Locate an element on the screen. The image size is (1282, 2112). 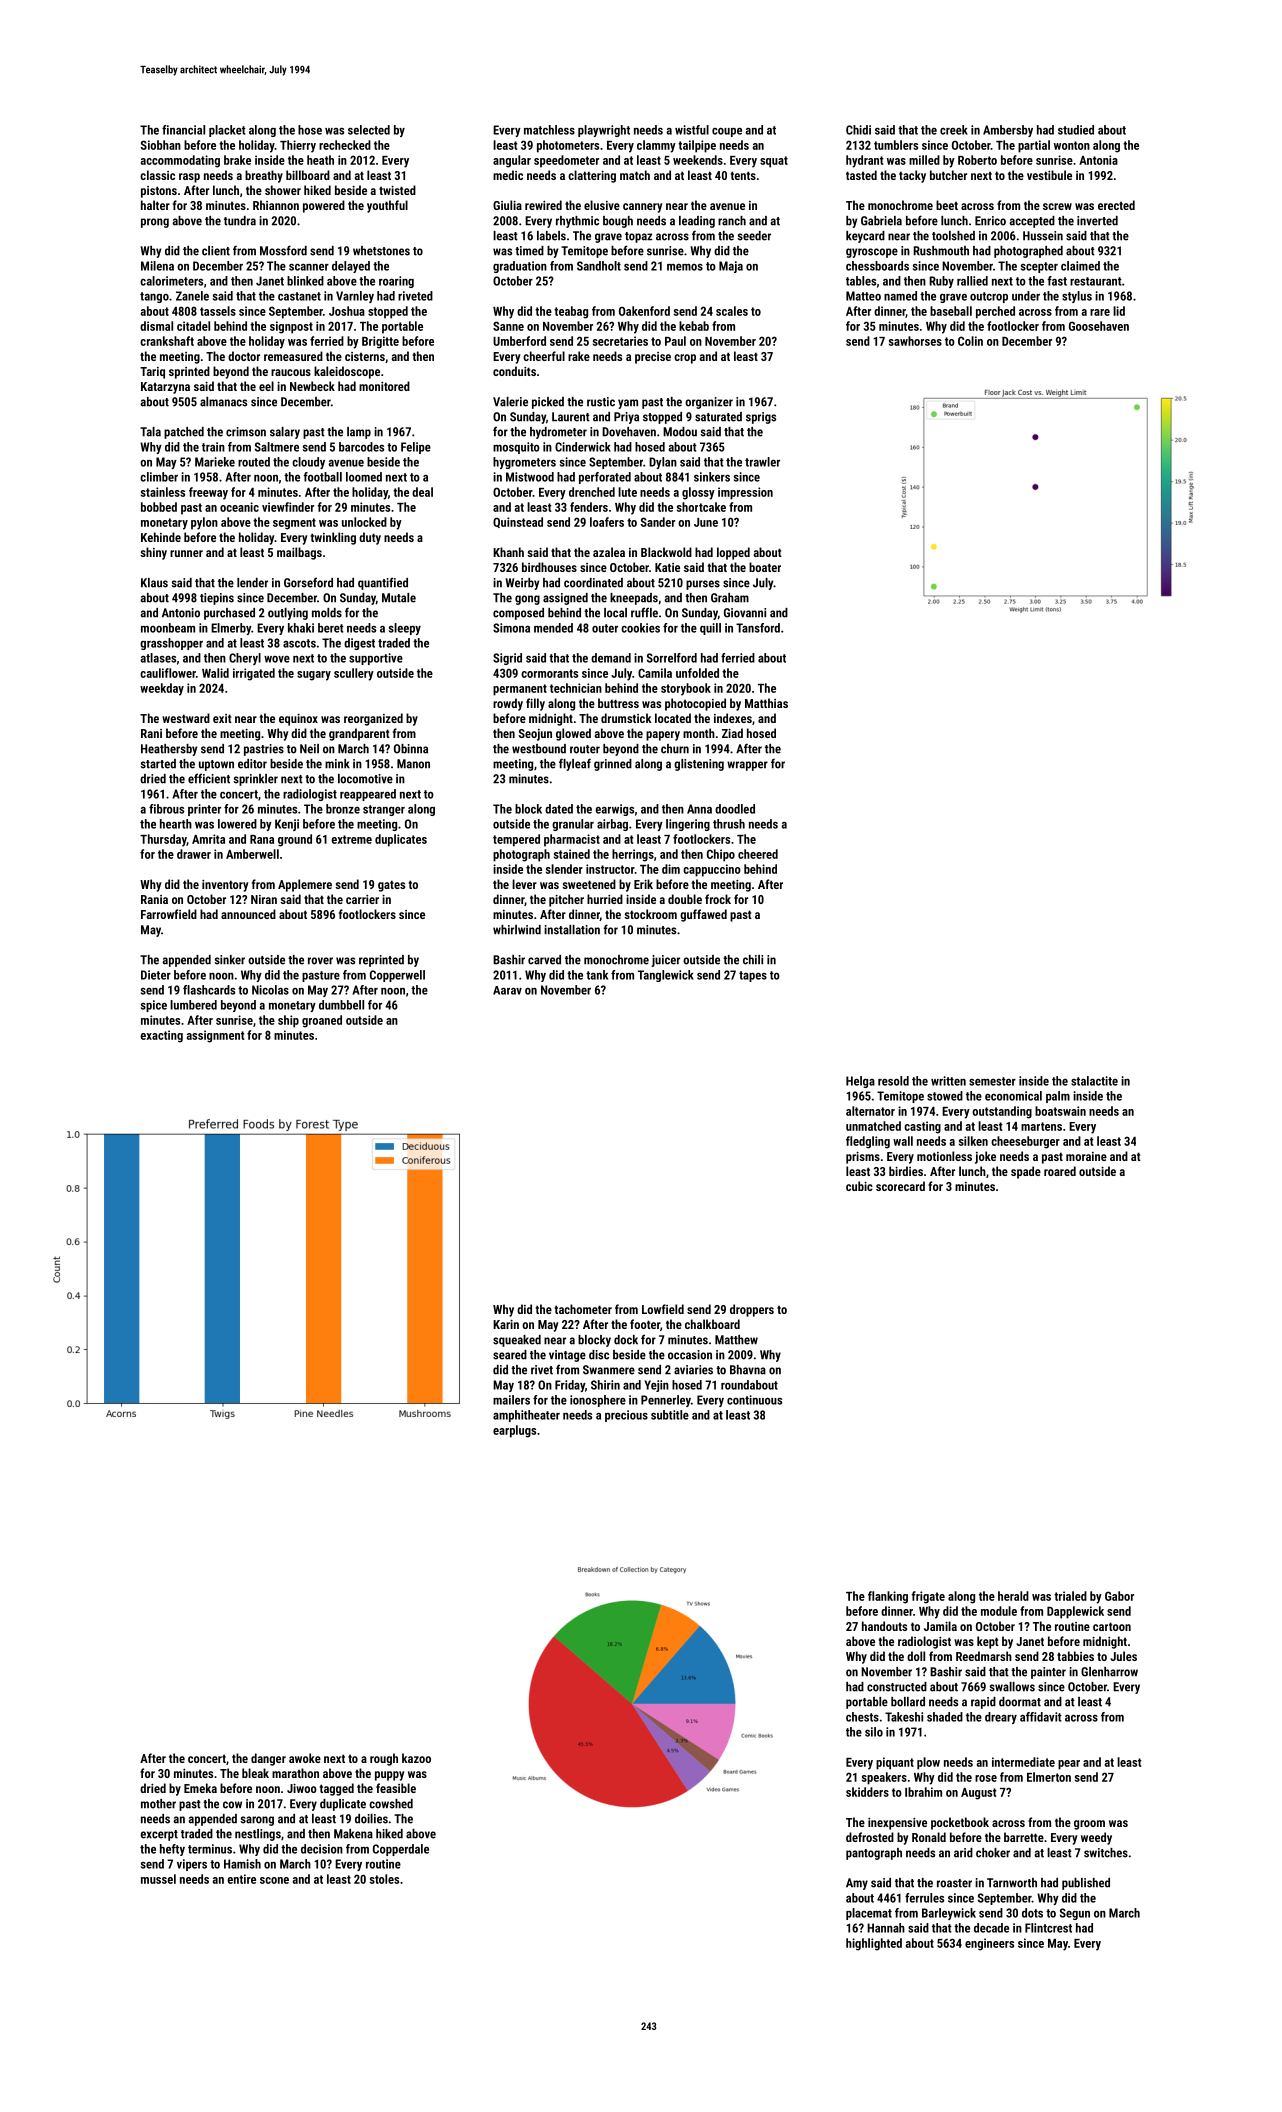
dumbbell is located at coordinates (341, 1005).
